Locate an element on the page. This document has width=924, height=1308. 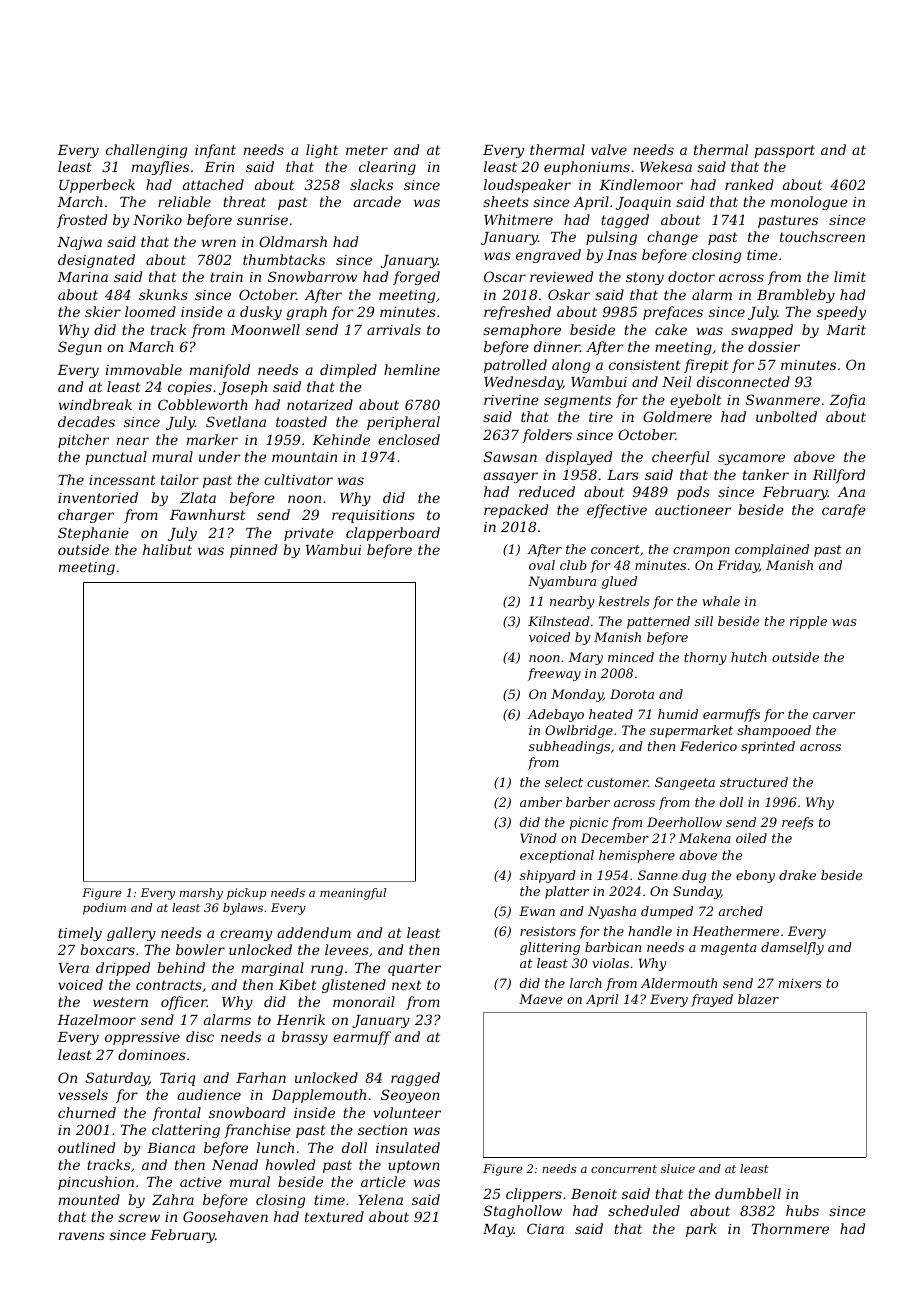
infant is located at coordinates (215, 151).
